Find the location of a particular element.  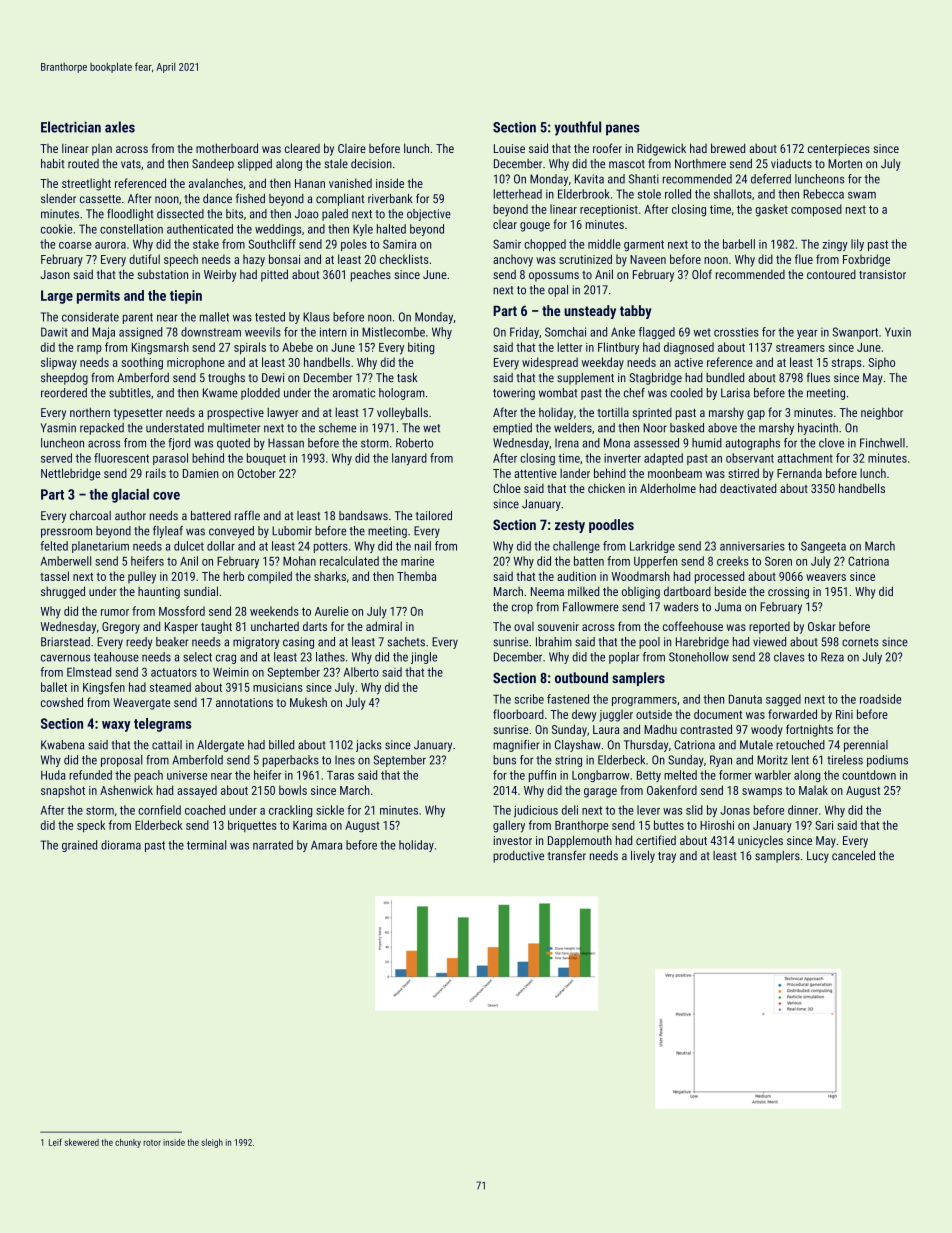

centerpieces is located at coordinates (839, 150).
